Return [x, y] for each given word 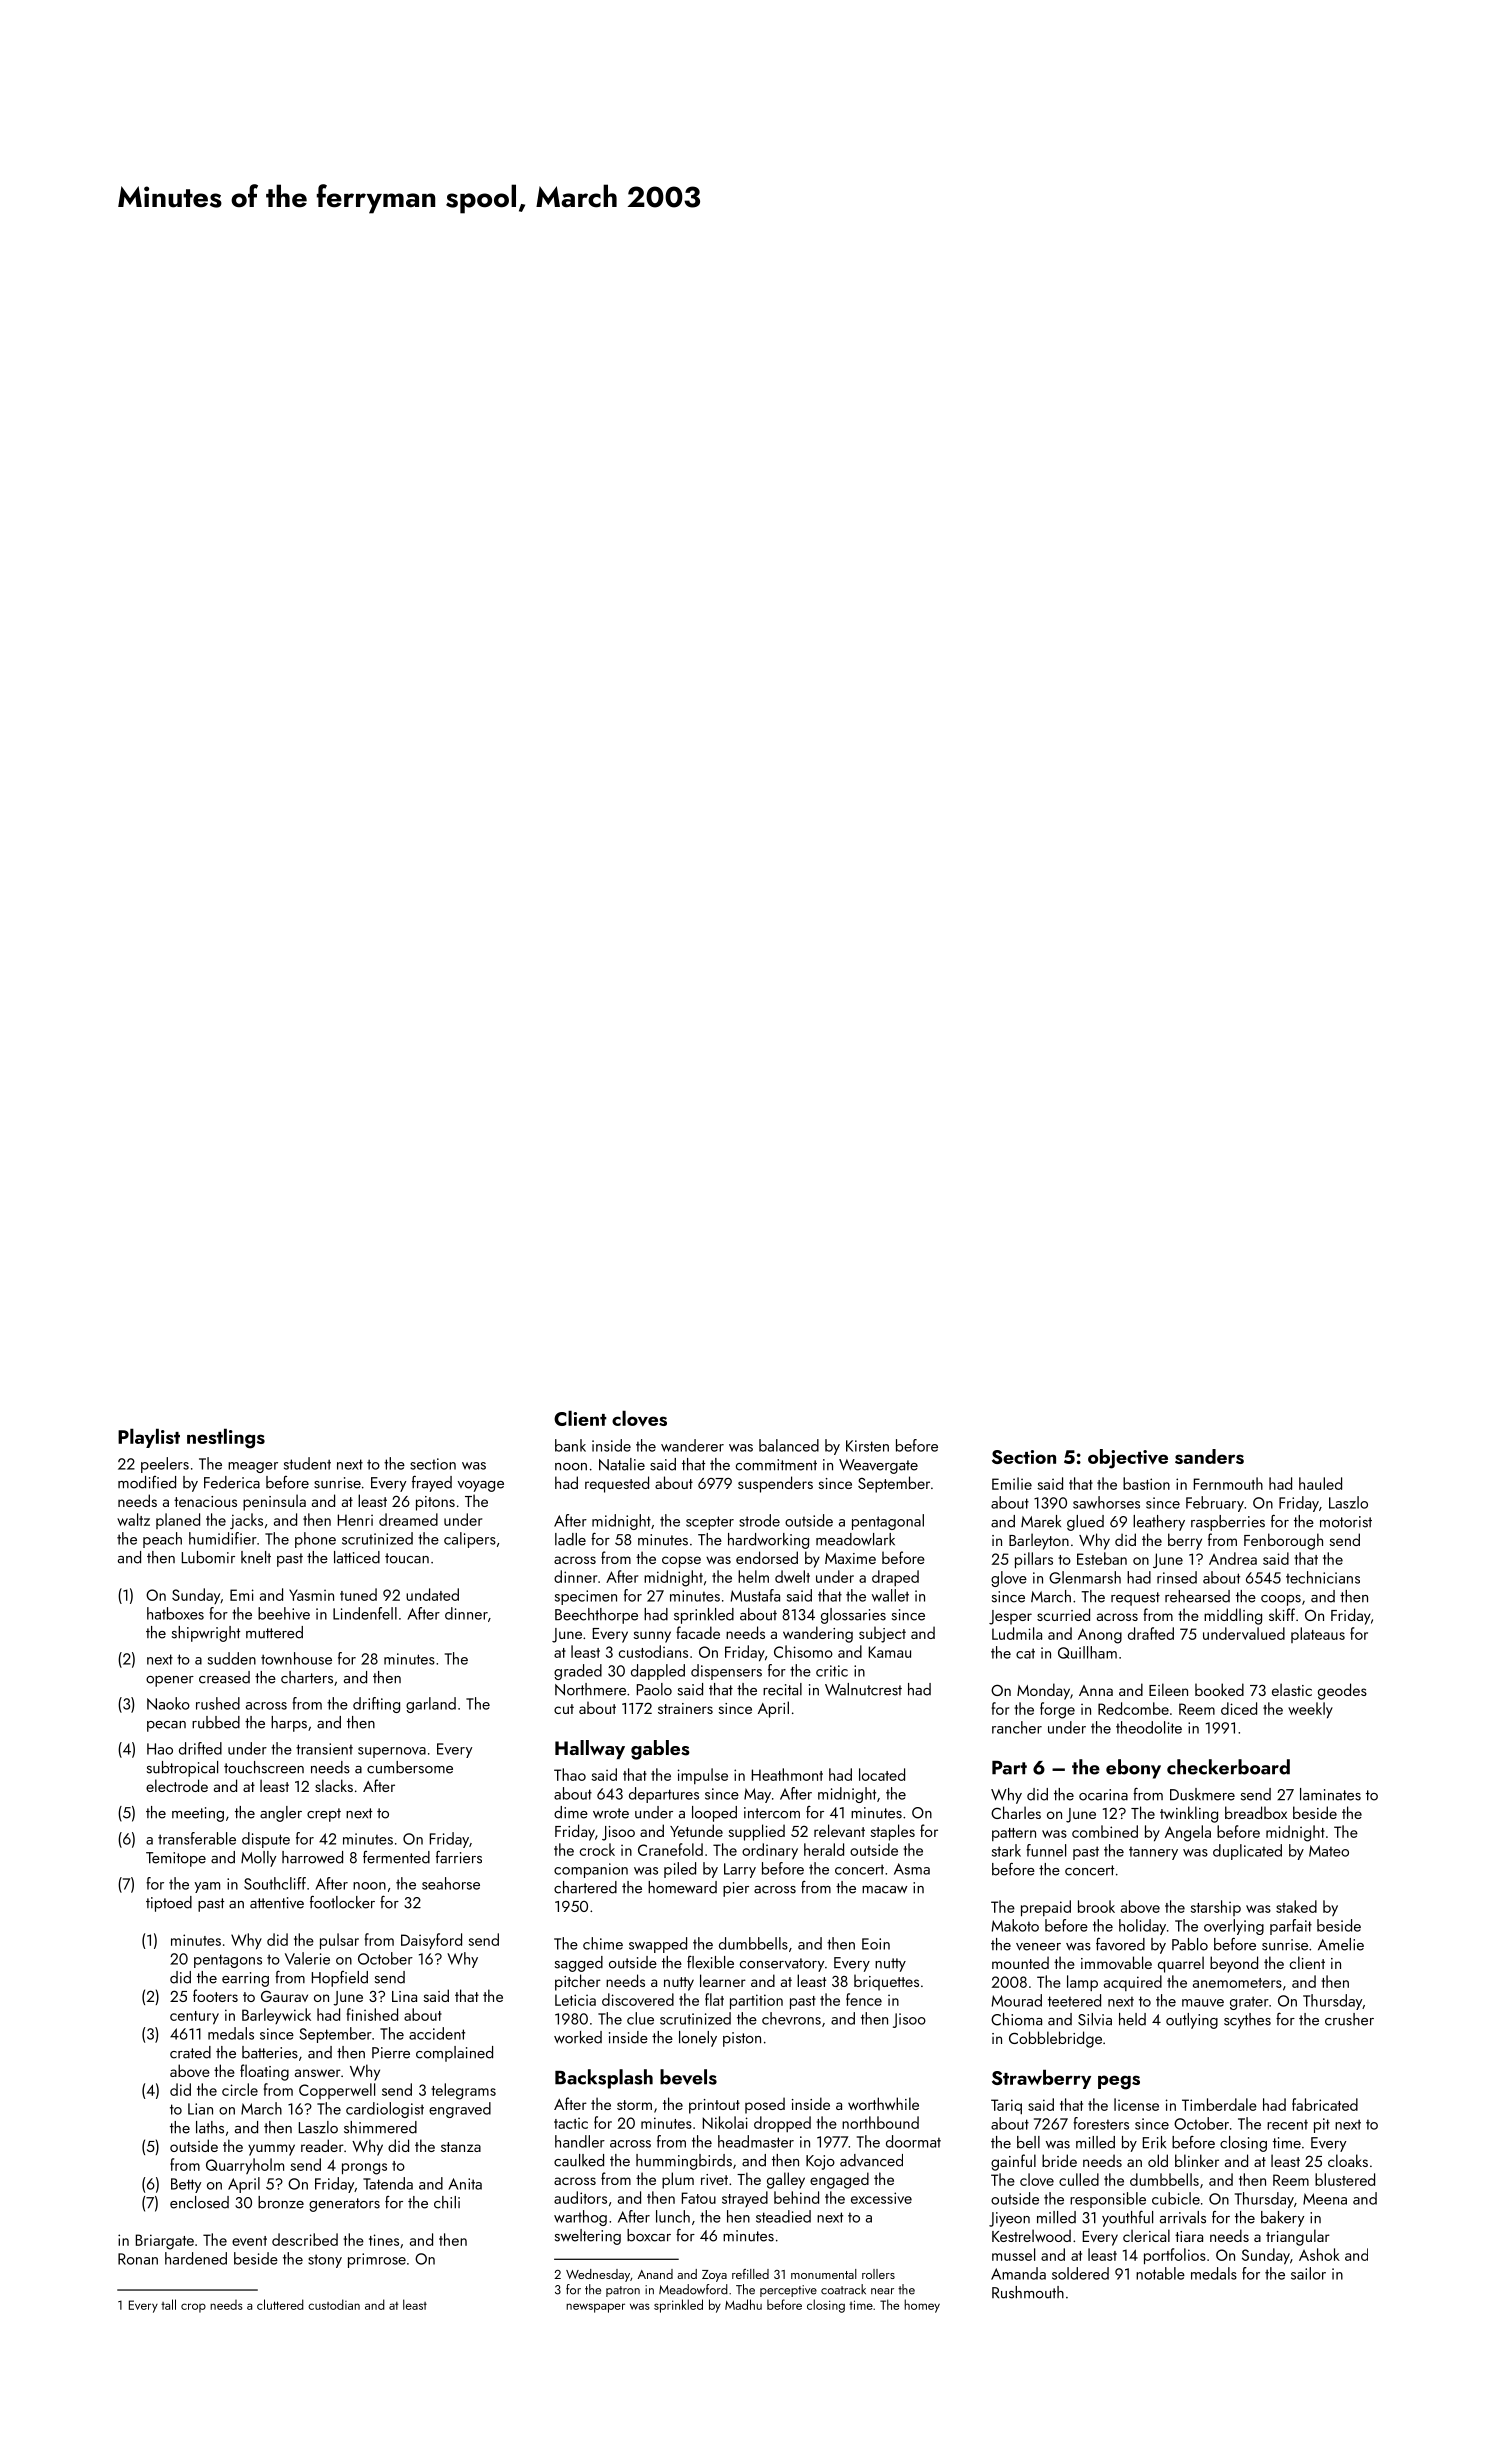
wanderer [692, 1445]
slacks [334, 1785]
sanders [1209, 1456]
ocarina [1103, 1795]
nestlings [226, 1438]
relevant [839, 1830]
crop [193, 2308]
